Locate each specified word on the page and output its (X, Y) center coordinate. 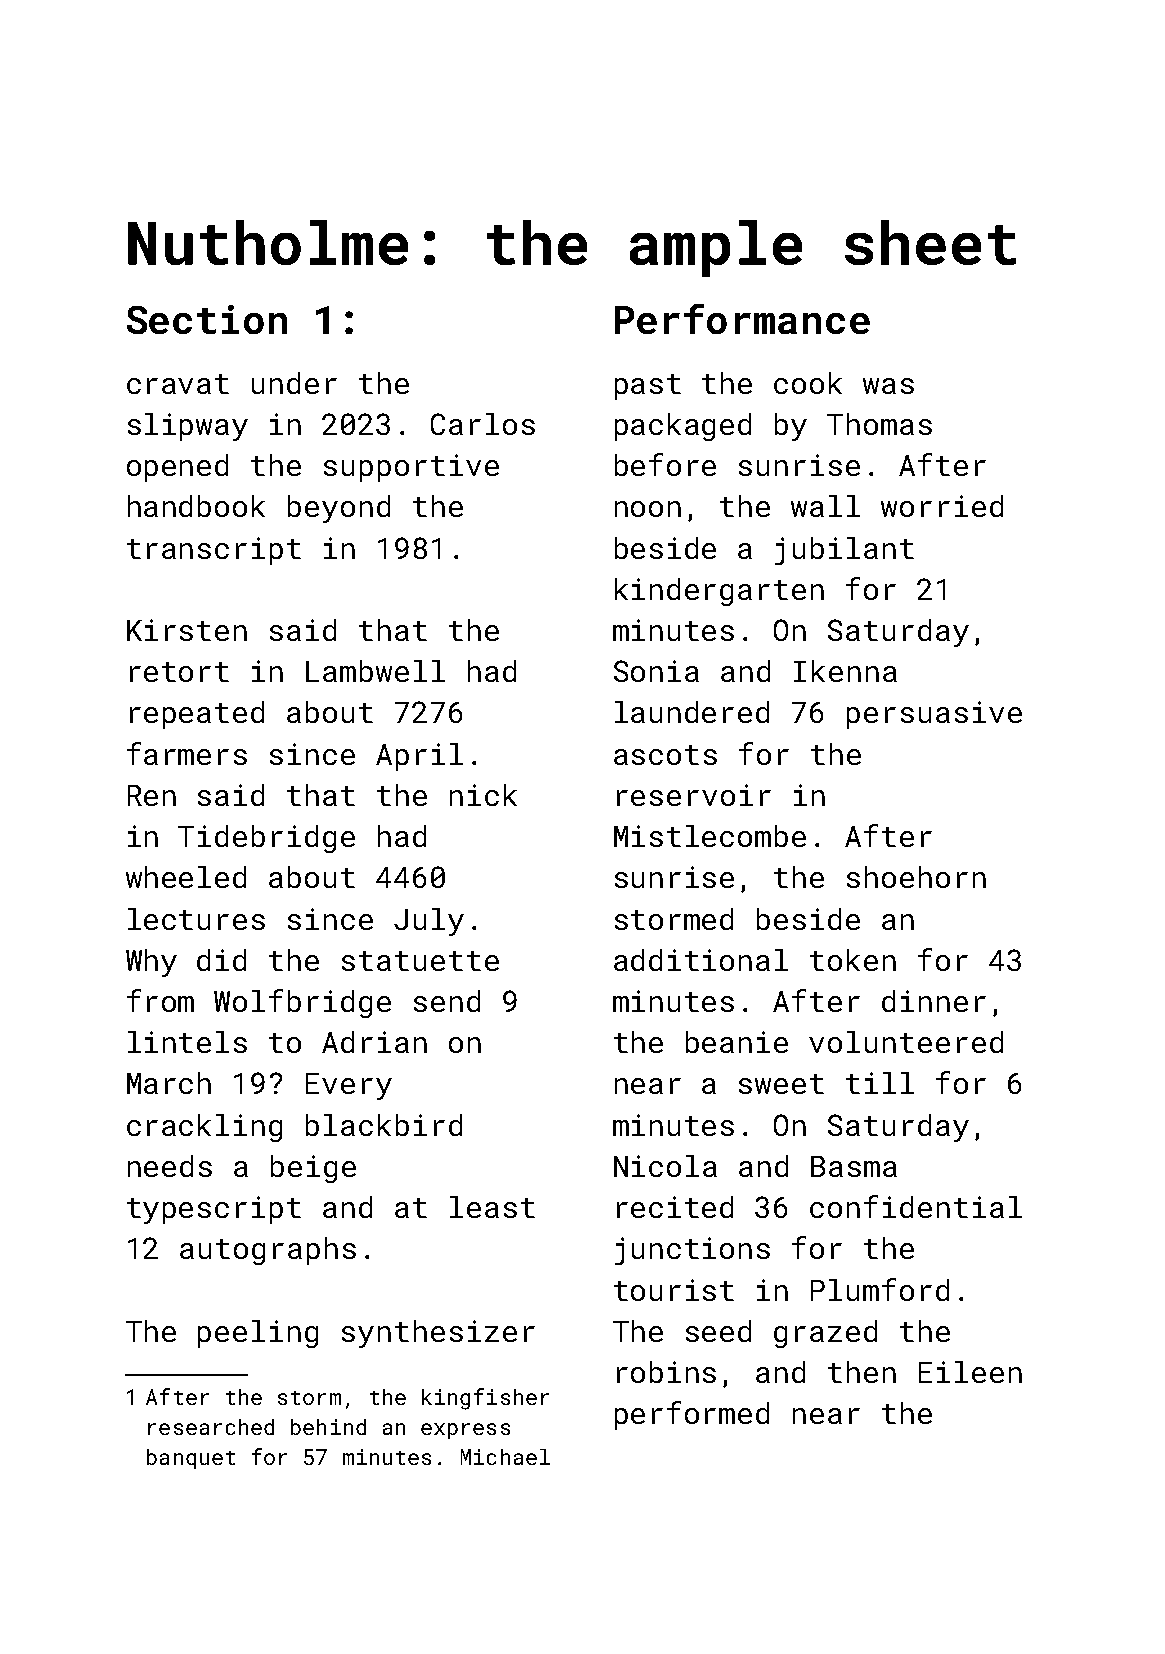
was (888, 386)
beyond (339, 509)
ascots (665, 755)
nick (483, 795)
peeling (258, 1334)
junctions (692, 1251)
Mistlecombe (710, 836)
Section (207, 319)
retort (179, 672)
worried (942, 506)
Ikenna (845, 671)
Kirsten (187, 630)
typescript (214, 1210)
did (221, 960)
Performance (742, 319)
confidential (916, 1206)
